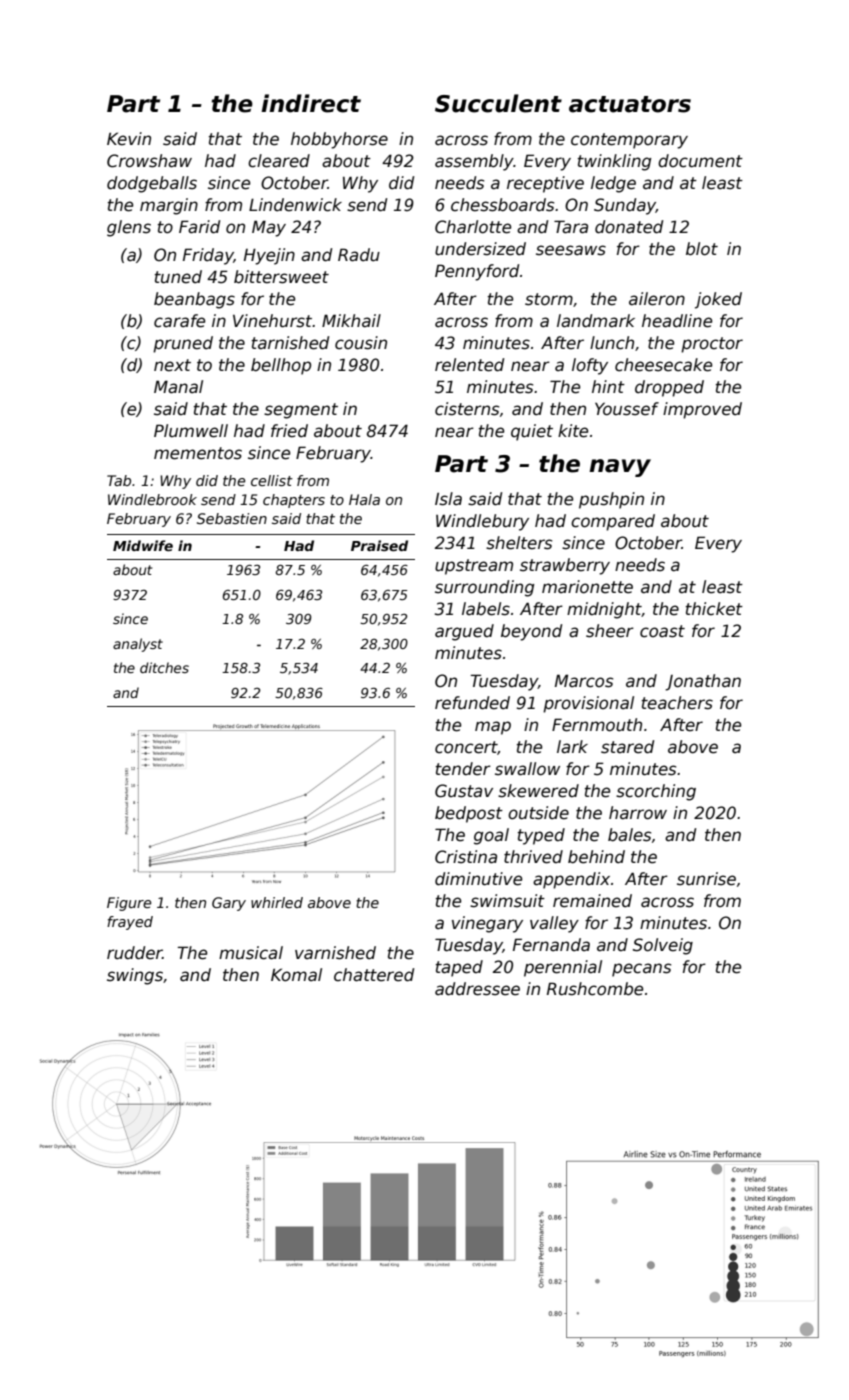 The height and width of the page is (1400, 849). I want to click on thicket, so click(714, 609).
